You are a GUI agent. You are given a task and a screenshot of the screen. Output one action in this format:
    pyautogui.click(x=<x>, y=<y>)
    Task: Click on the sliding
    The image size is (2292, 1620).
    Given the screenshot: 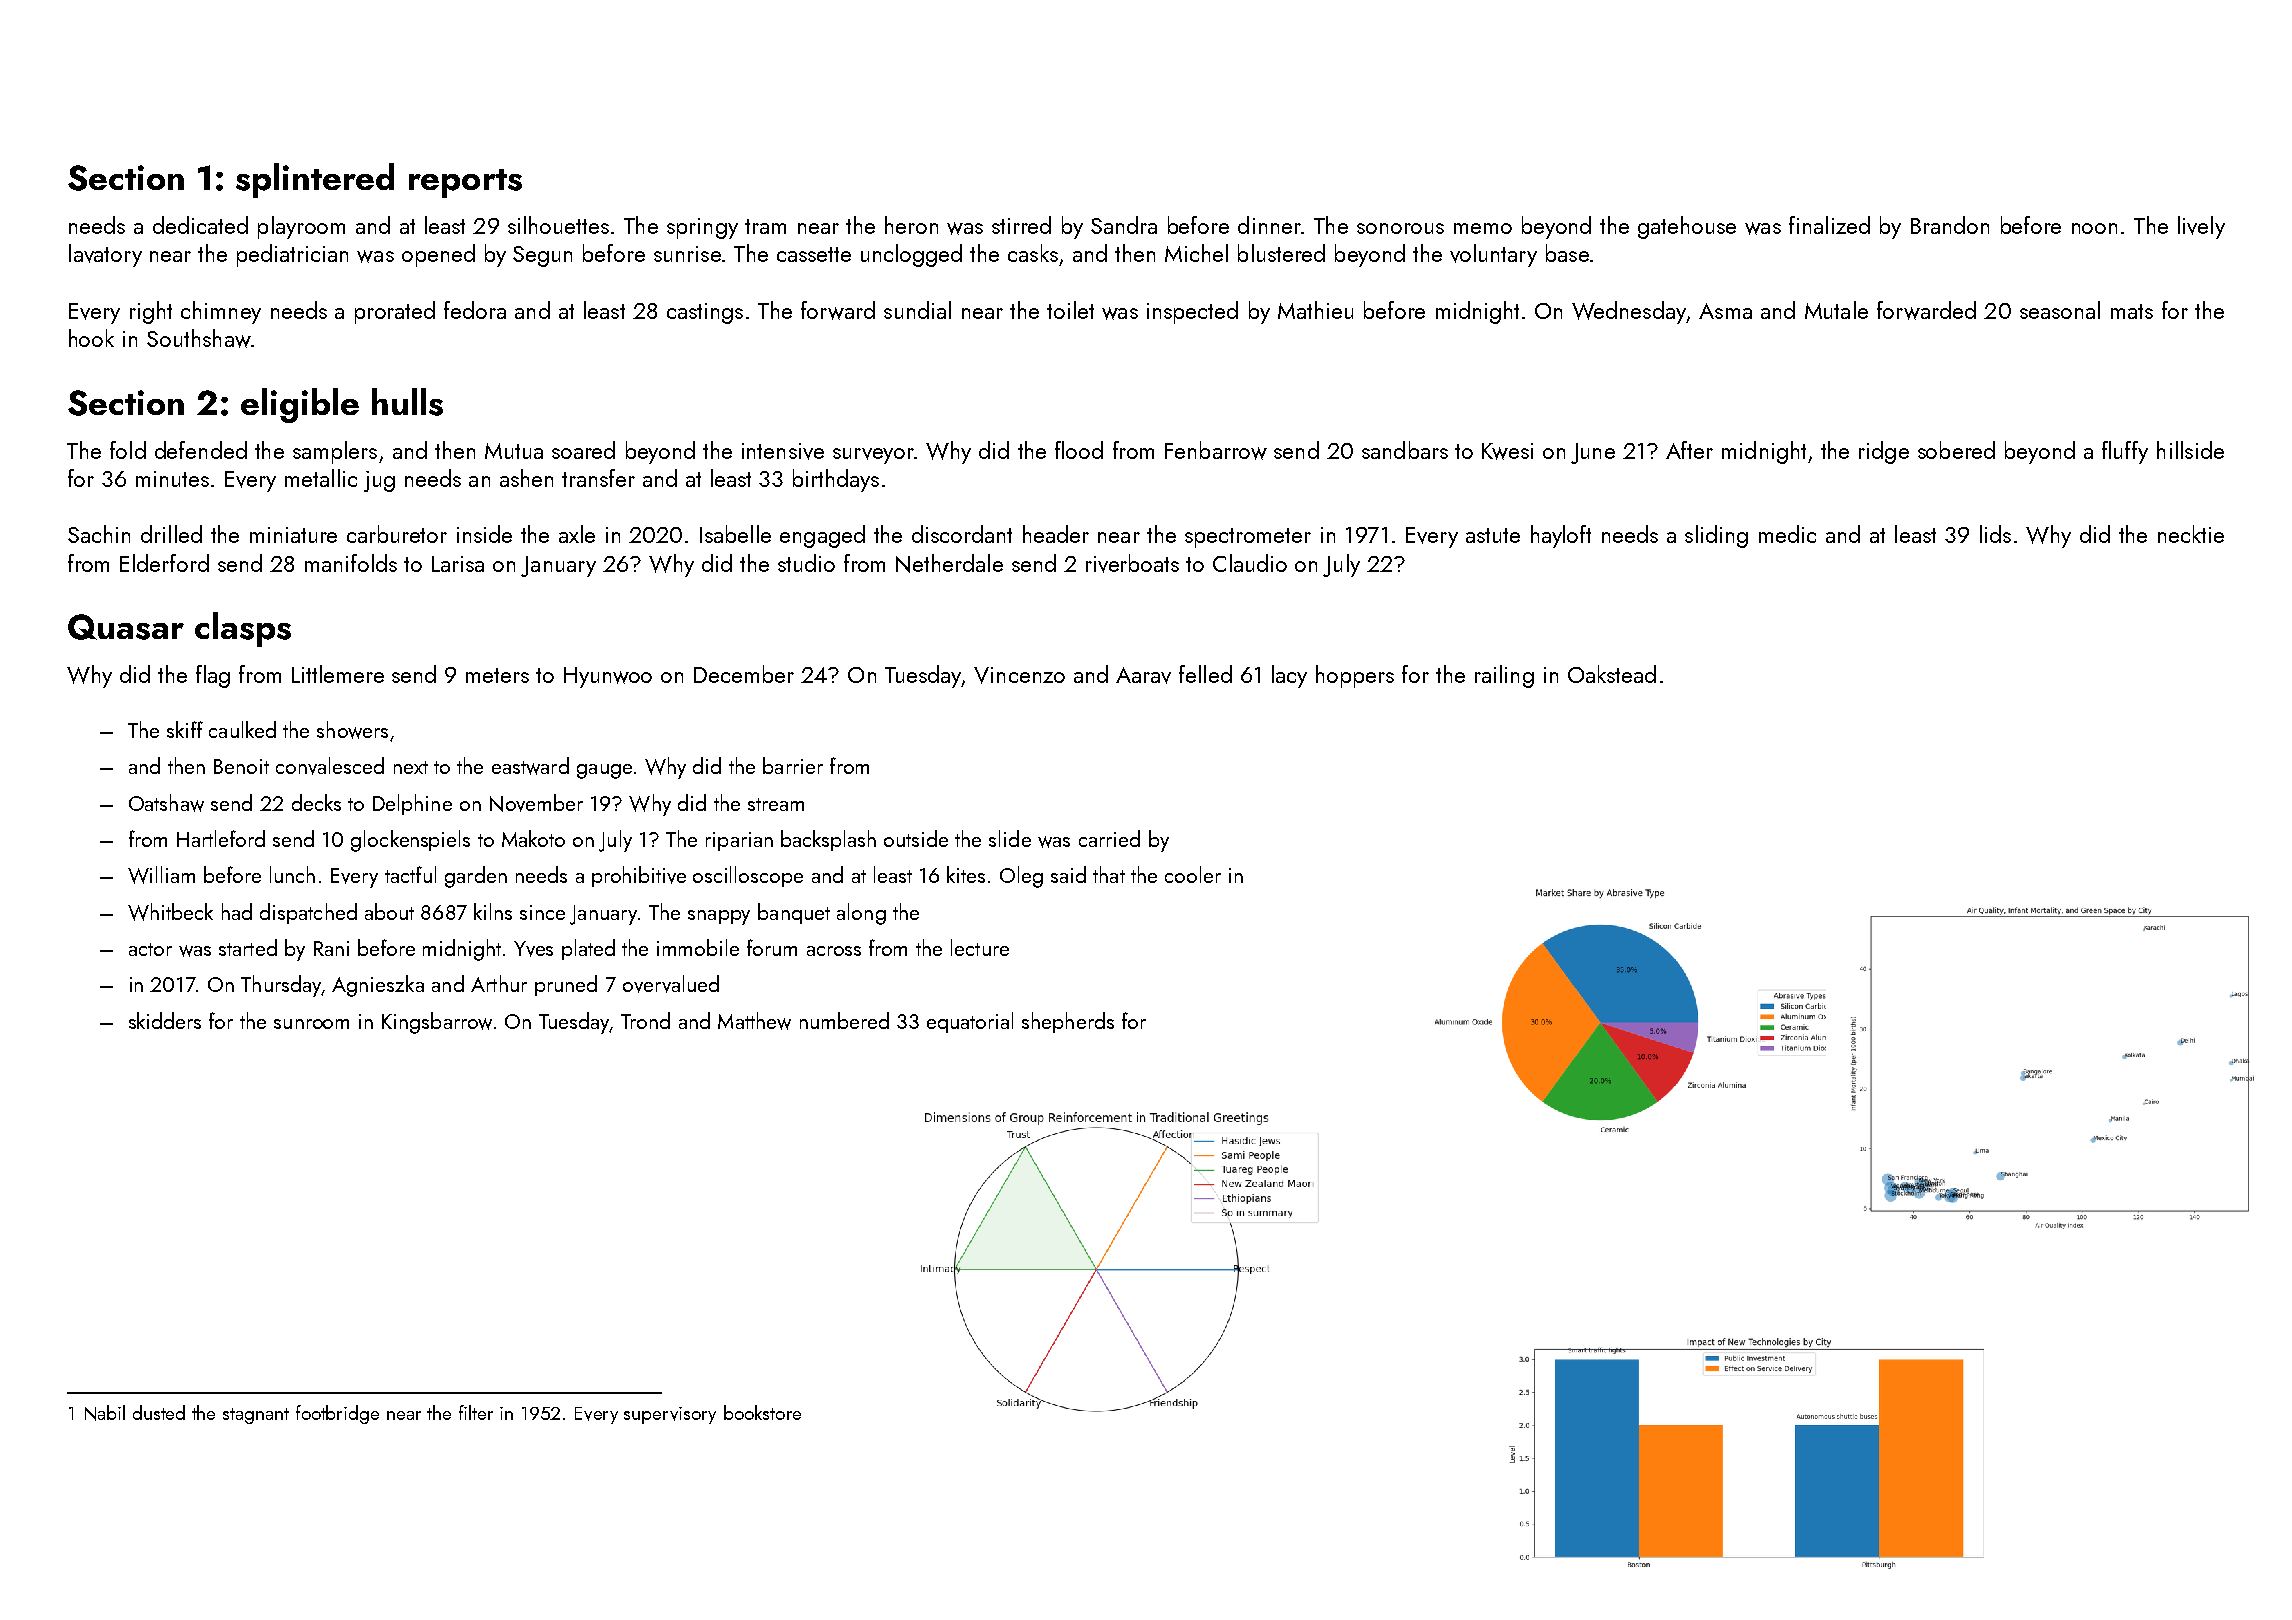 What is the action you would take?
    pyautogui.click(x=1716, y=536)
